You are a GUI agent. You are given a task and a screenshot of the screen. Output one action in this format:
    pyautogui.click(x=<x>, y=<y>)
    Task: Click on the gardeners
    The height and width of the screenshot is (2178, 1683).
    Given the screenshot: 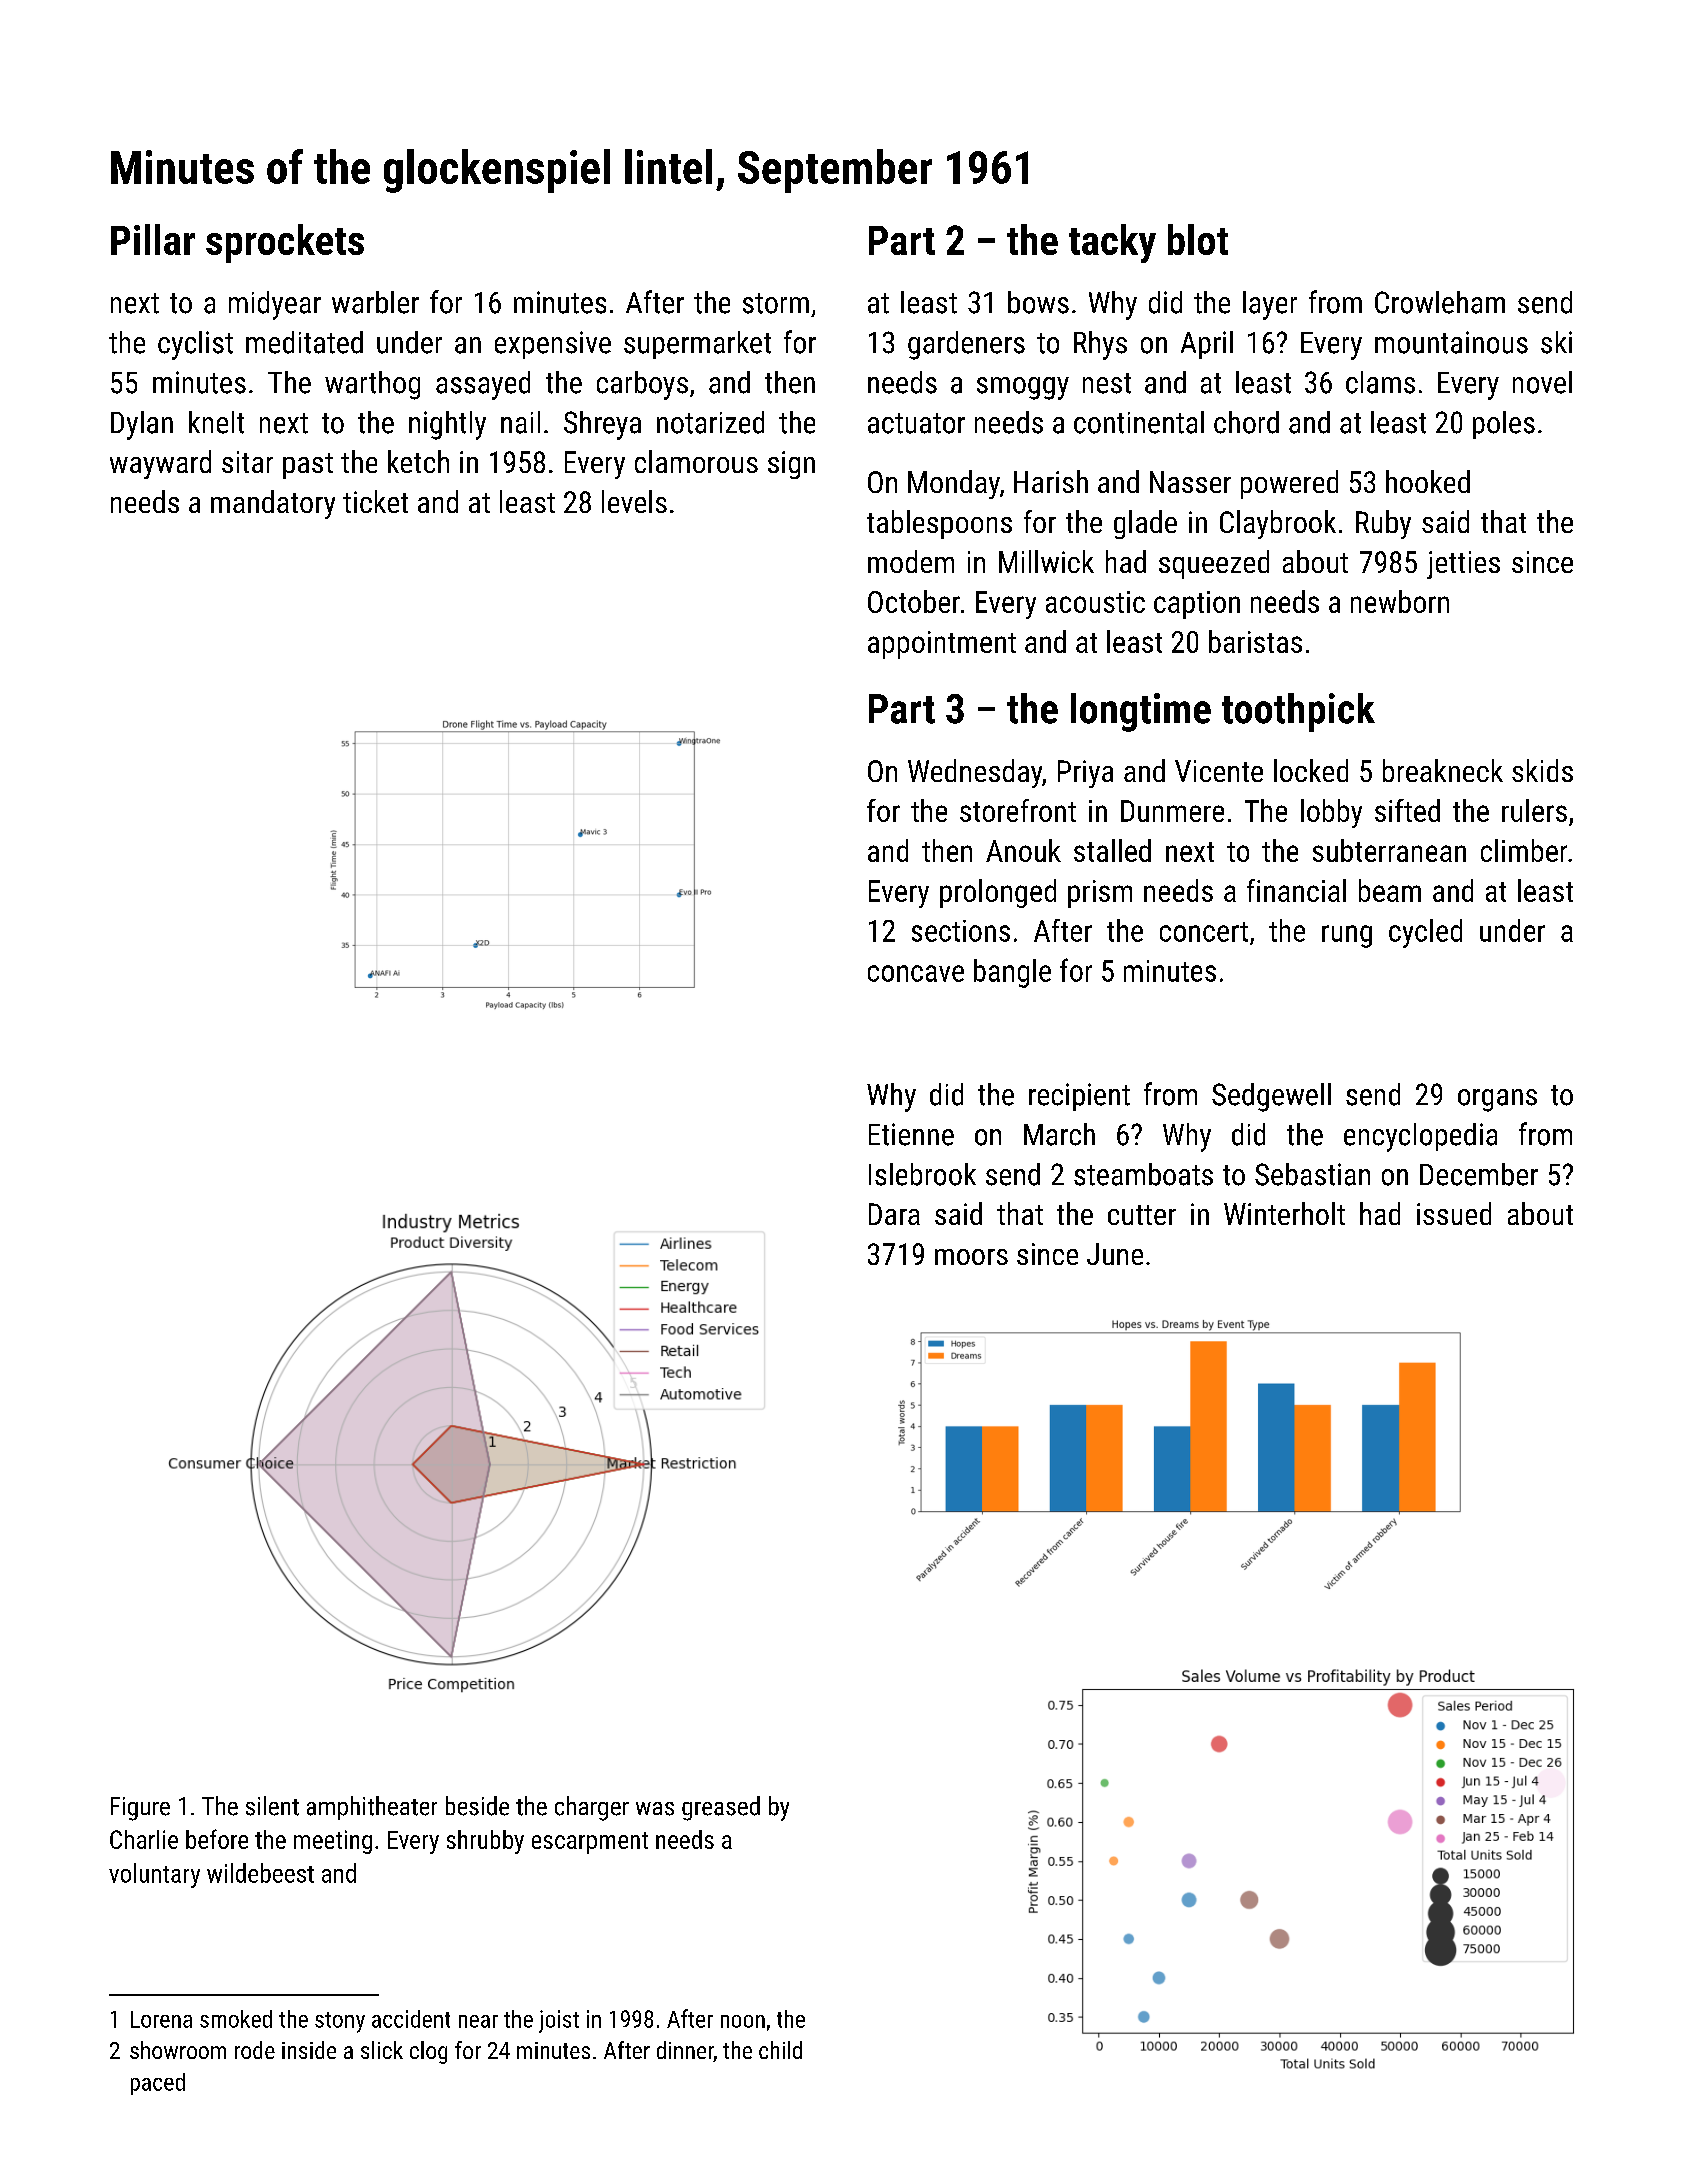 What is the action you would take?
    pyautogui.click(x=966, y=345)
